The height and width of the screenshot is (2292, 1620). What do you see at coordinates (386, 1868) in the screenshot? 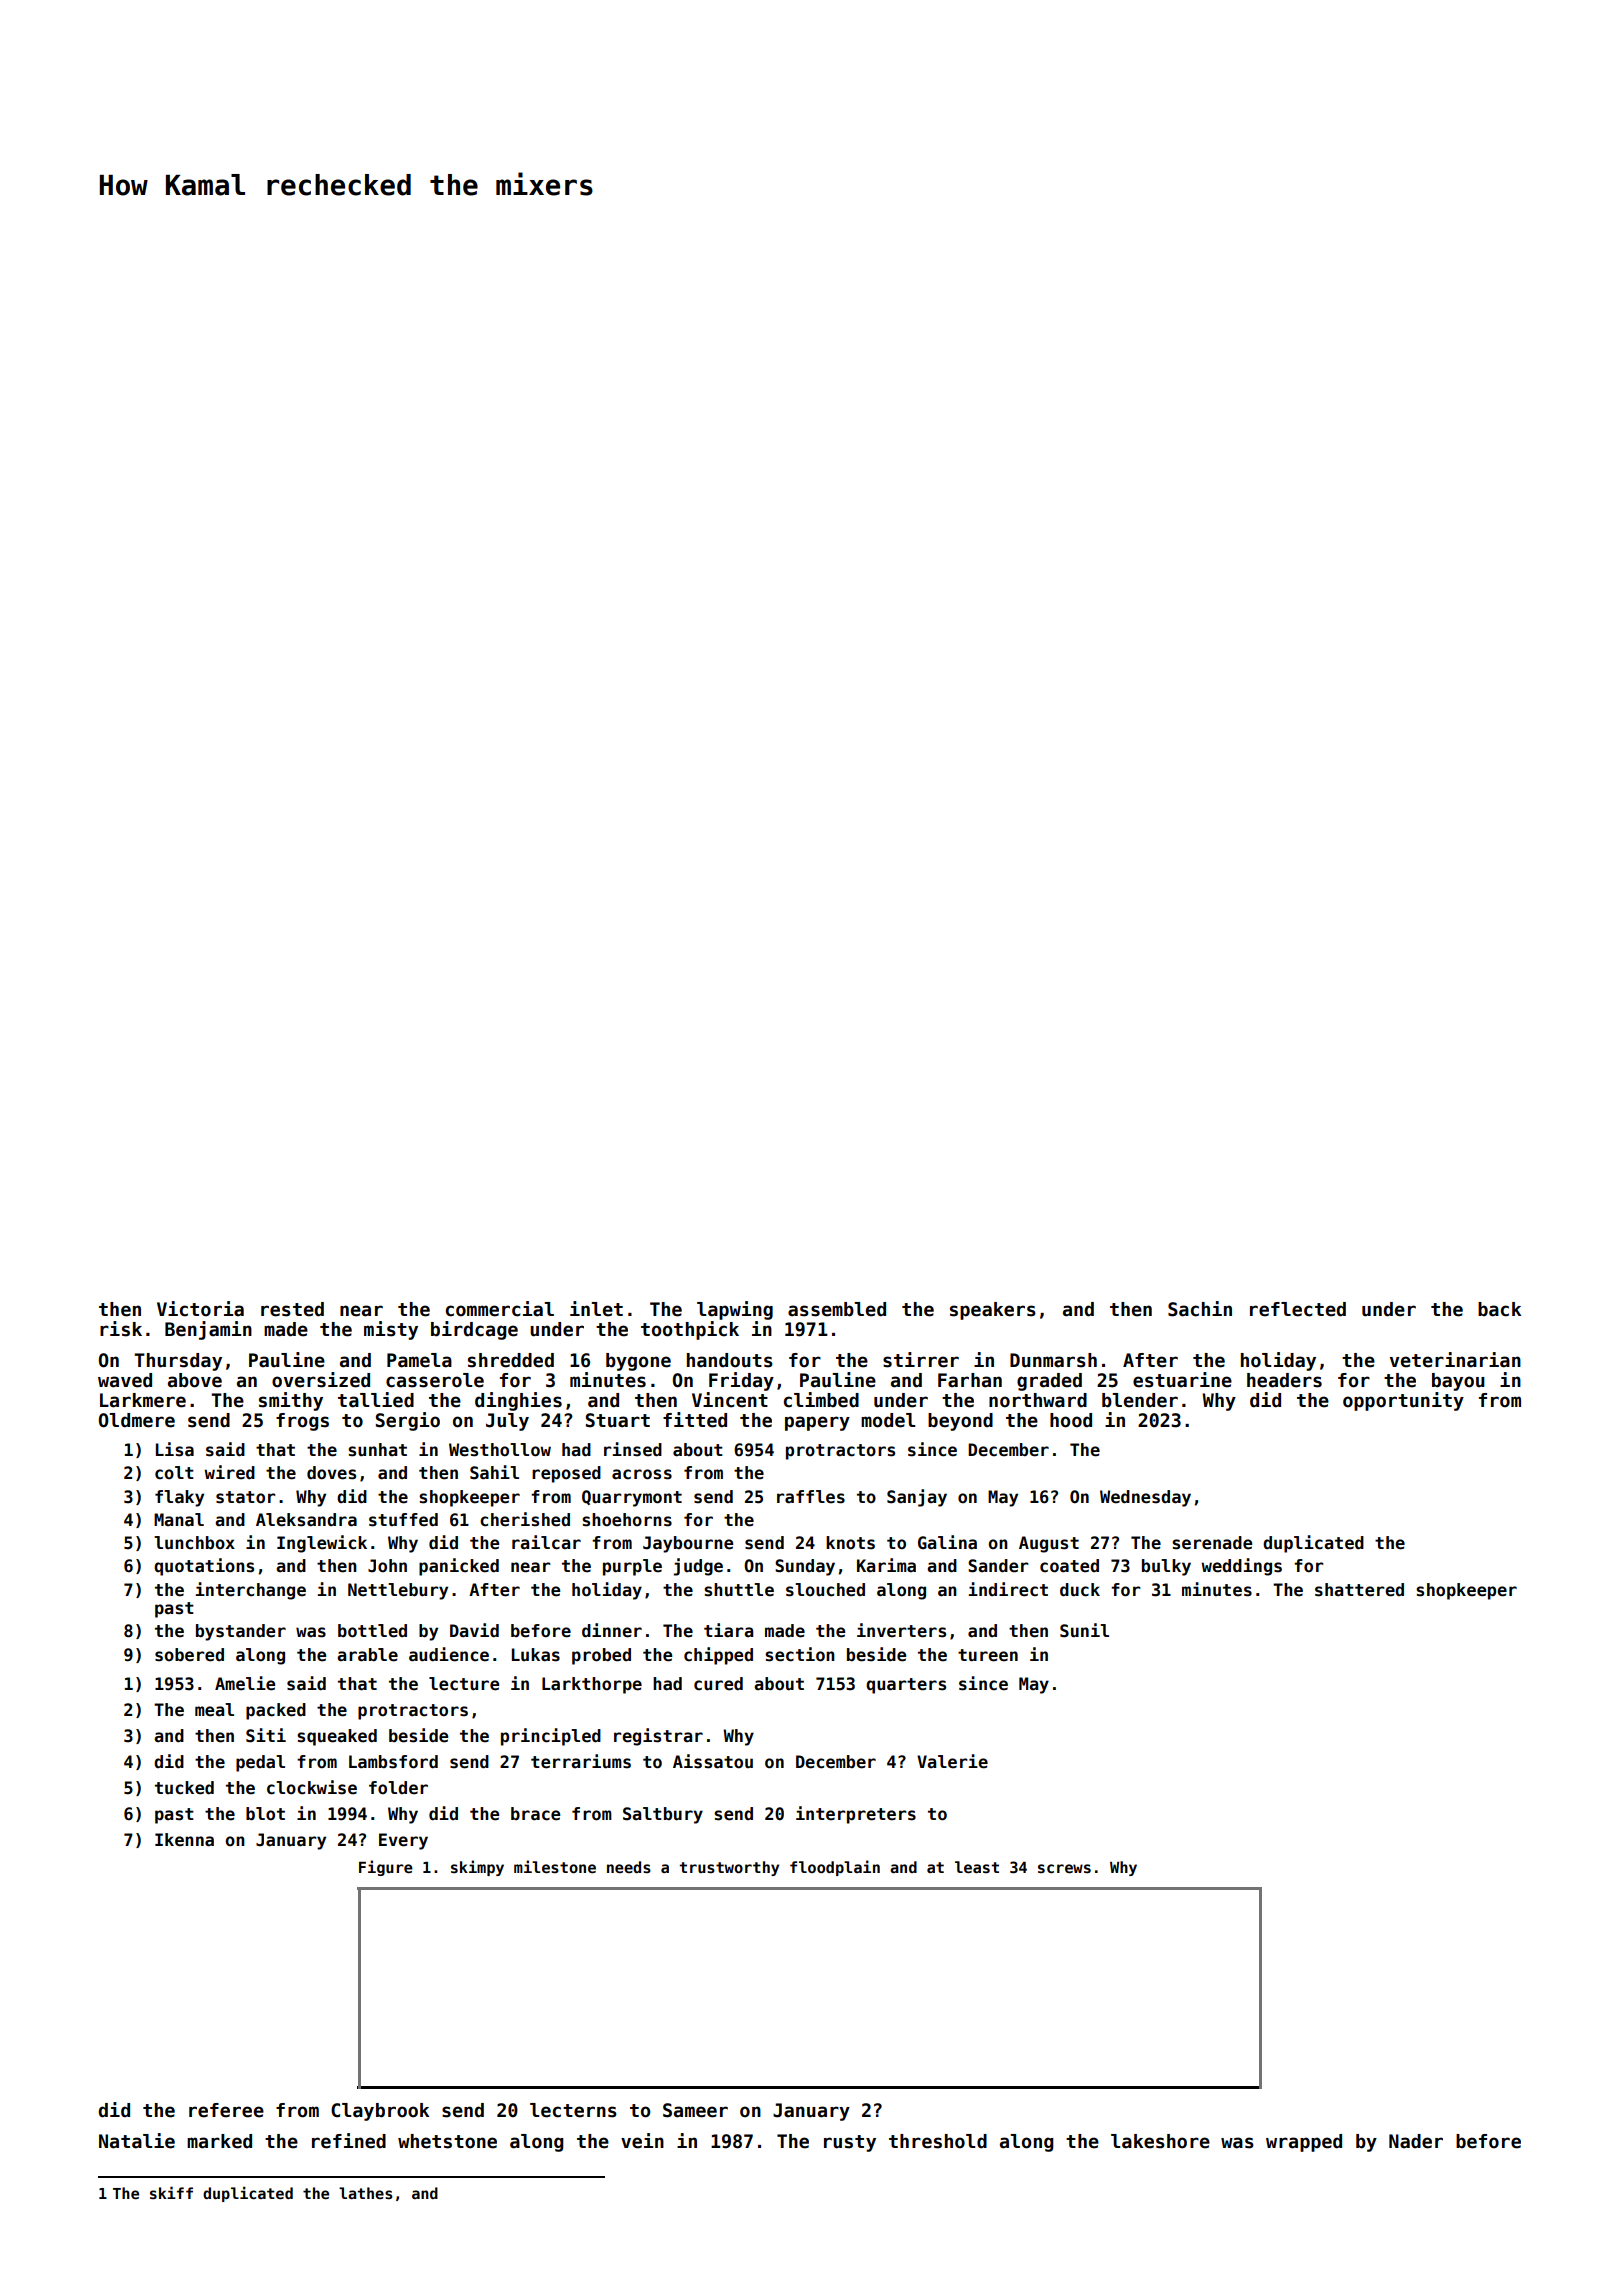
I see `Figure` at bounding box center [386, 1868].
